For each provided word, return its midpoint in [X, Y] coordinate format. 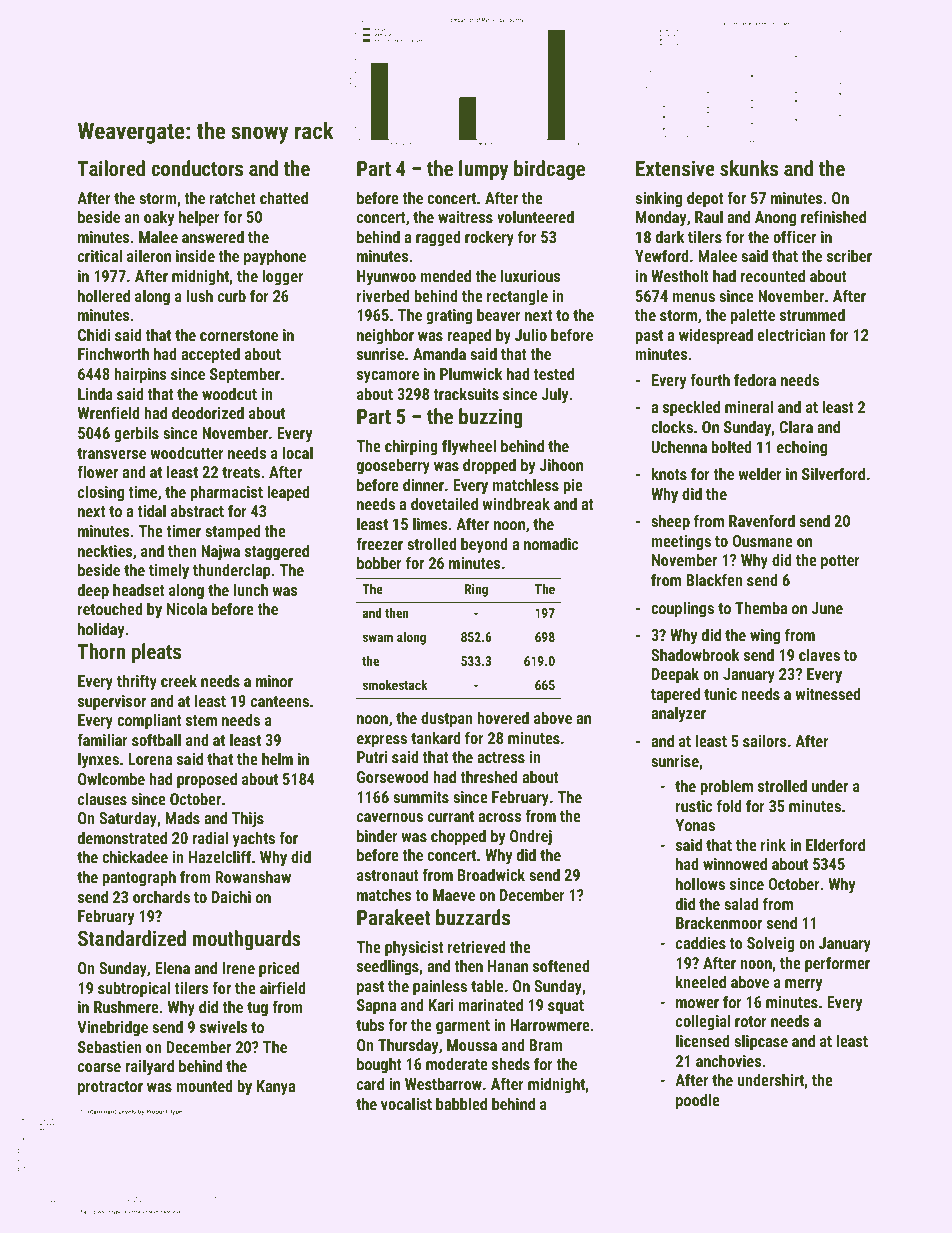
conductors [197, 168]
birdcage [549, 170]
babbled [461, 1103]
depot [705, 199]
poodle [698, 1101]
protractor [110, 1088]
